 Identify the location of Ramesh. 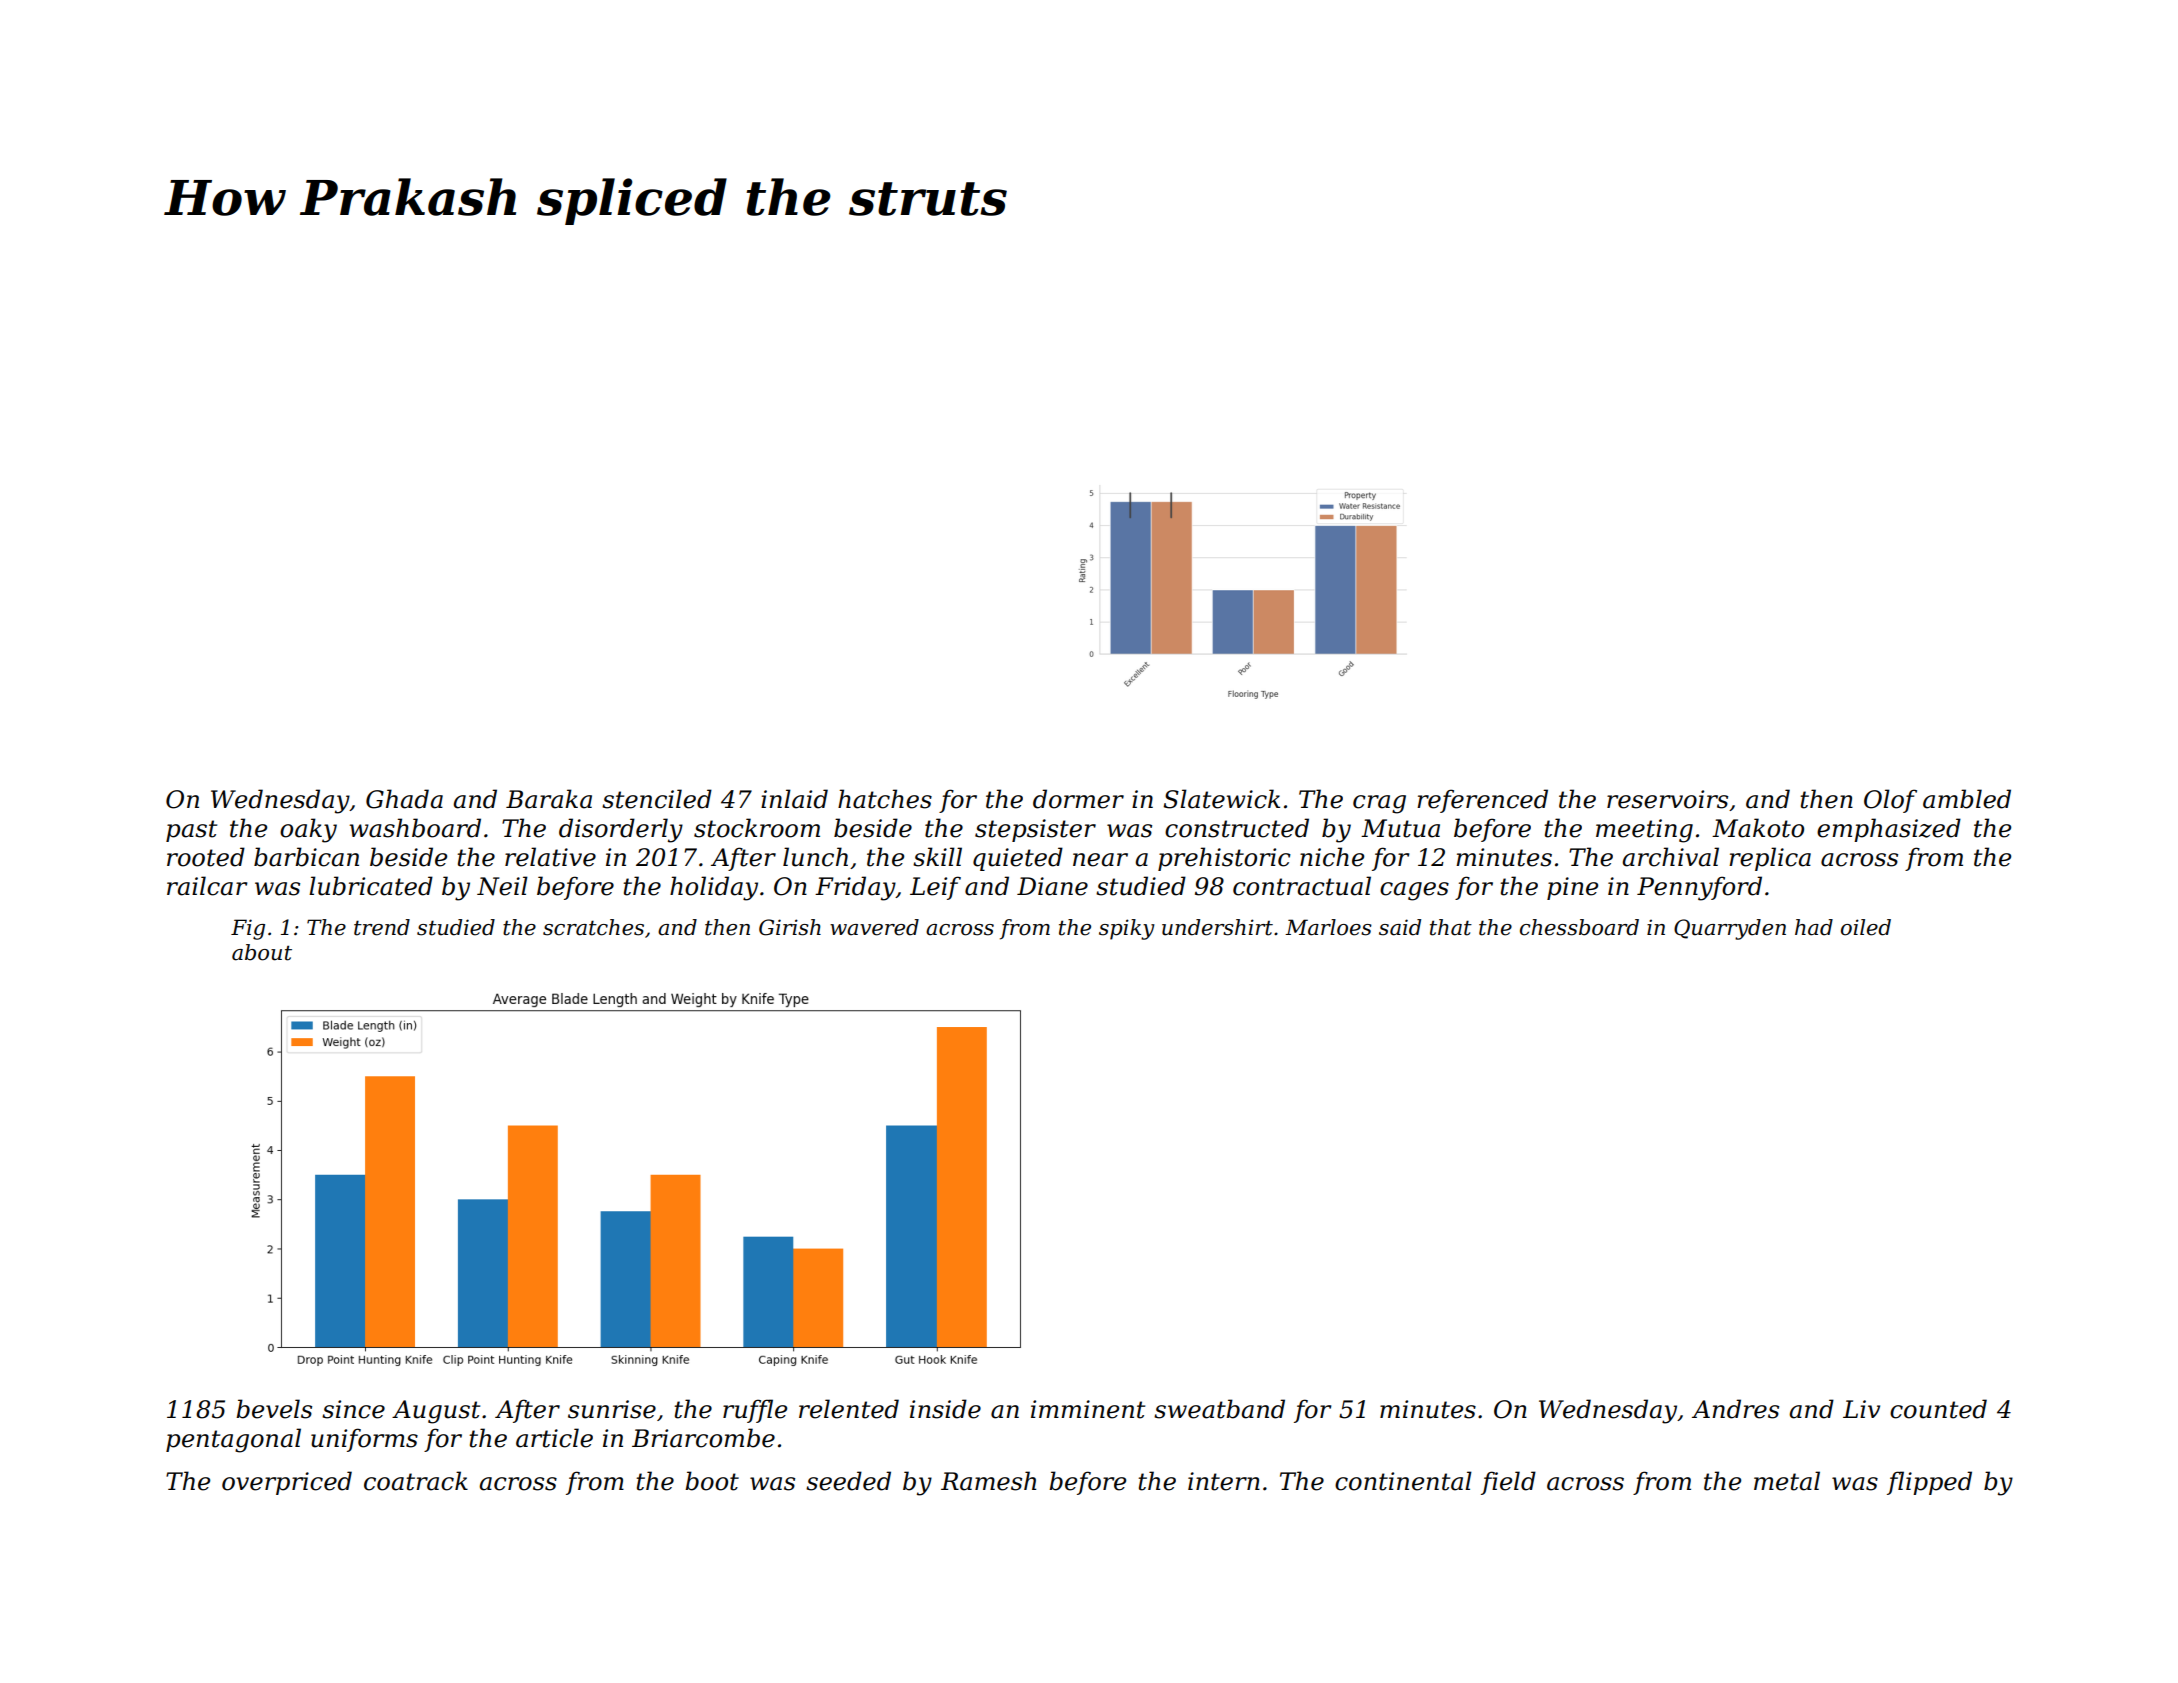
(988, 1481).
